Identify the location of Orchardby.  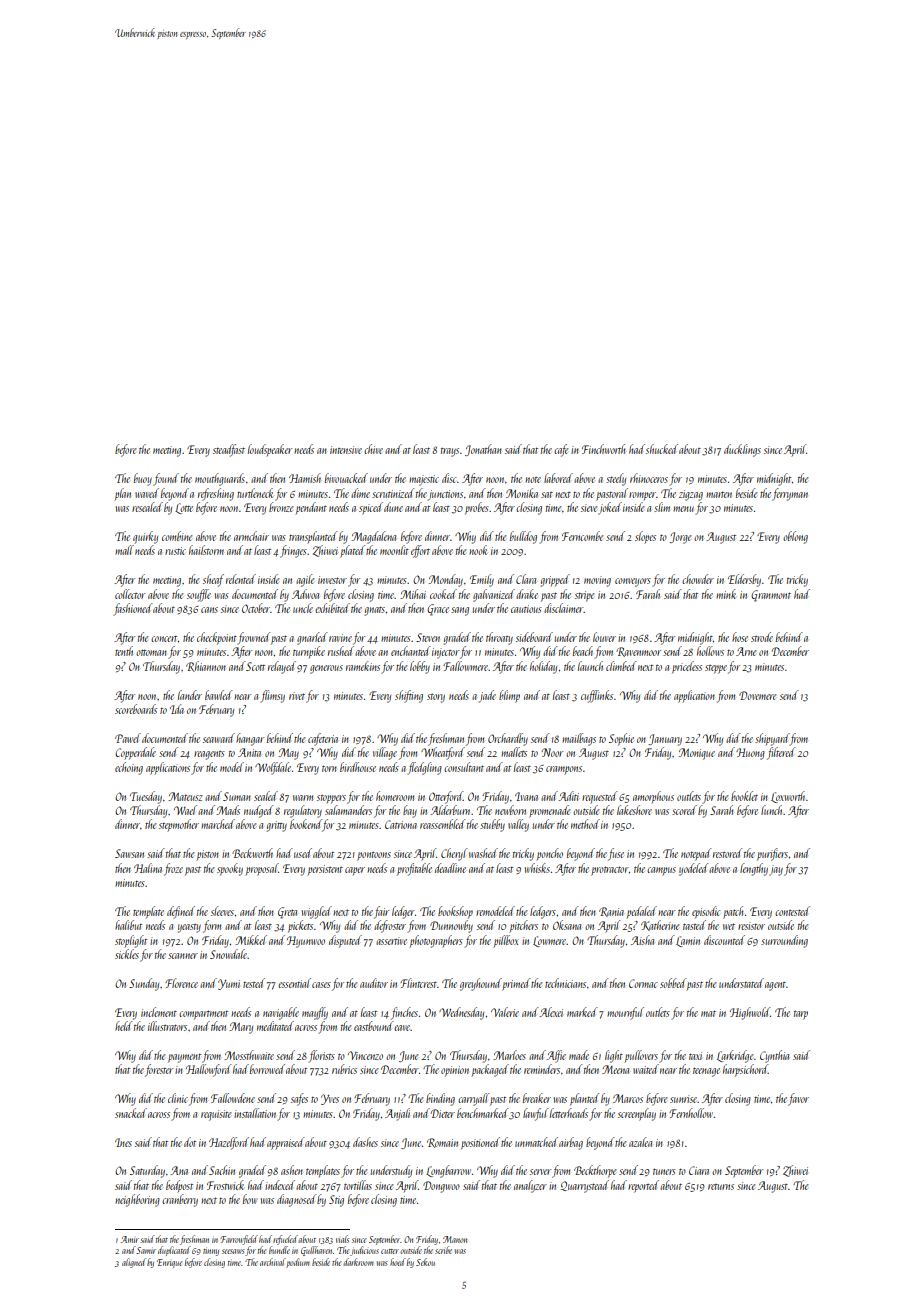
(508, 739).
